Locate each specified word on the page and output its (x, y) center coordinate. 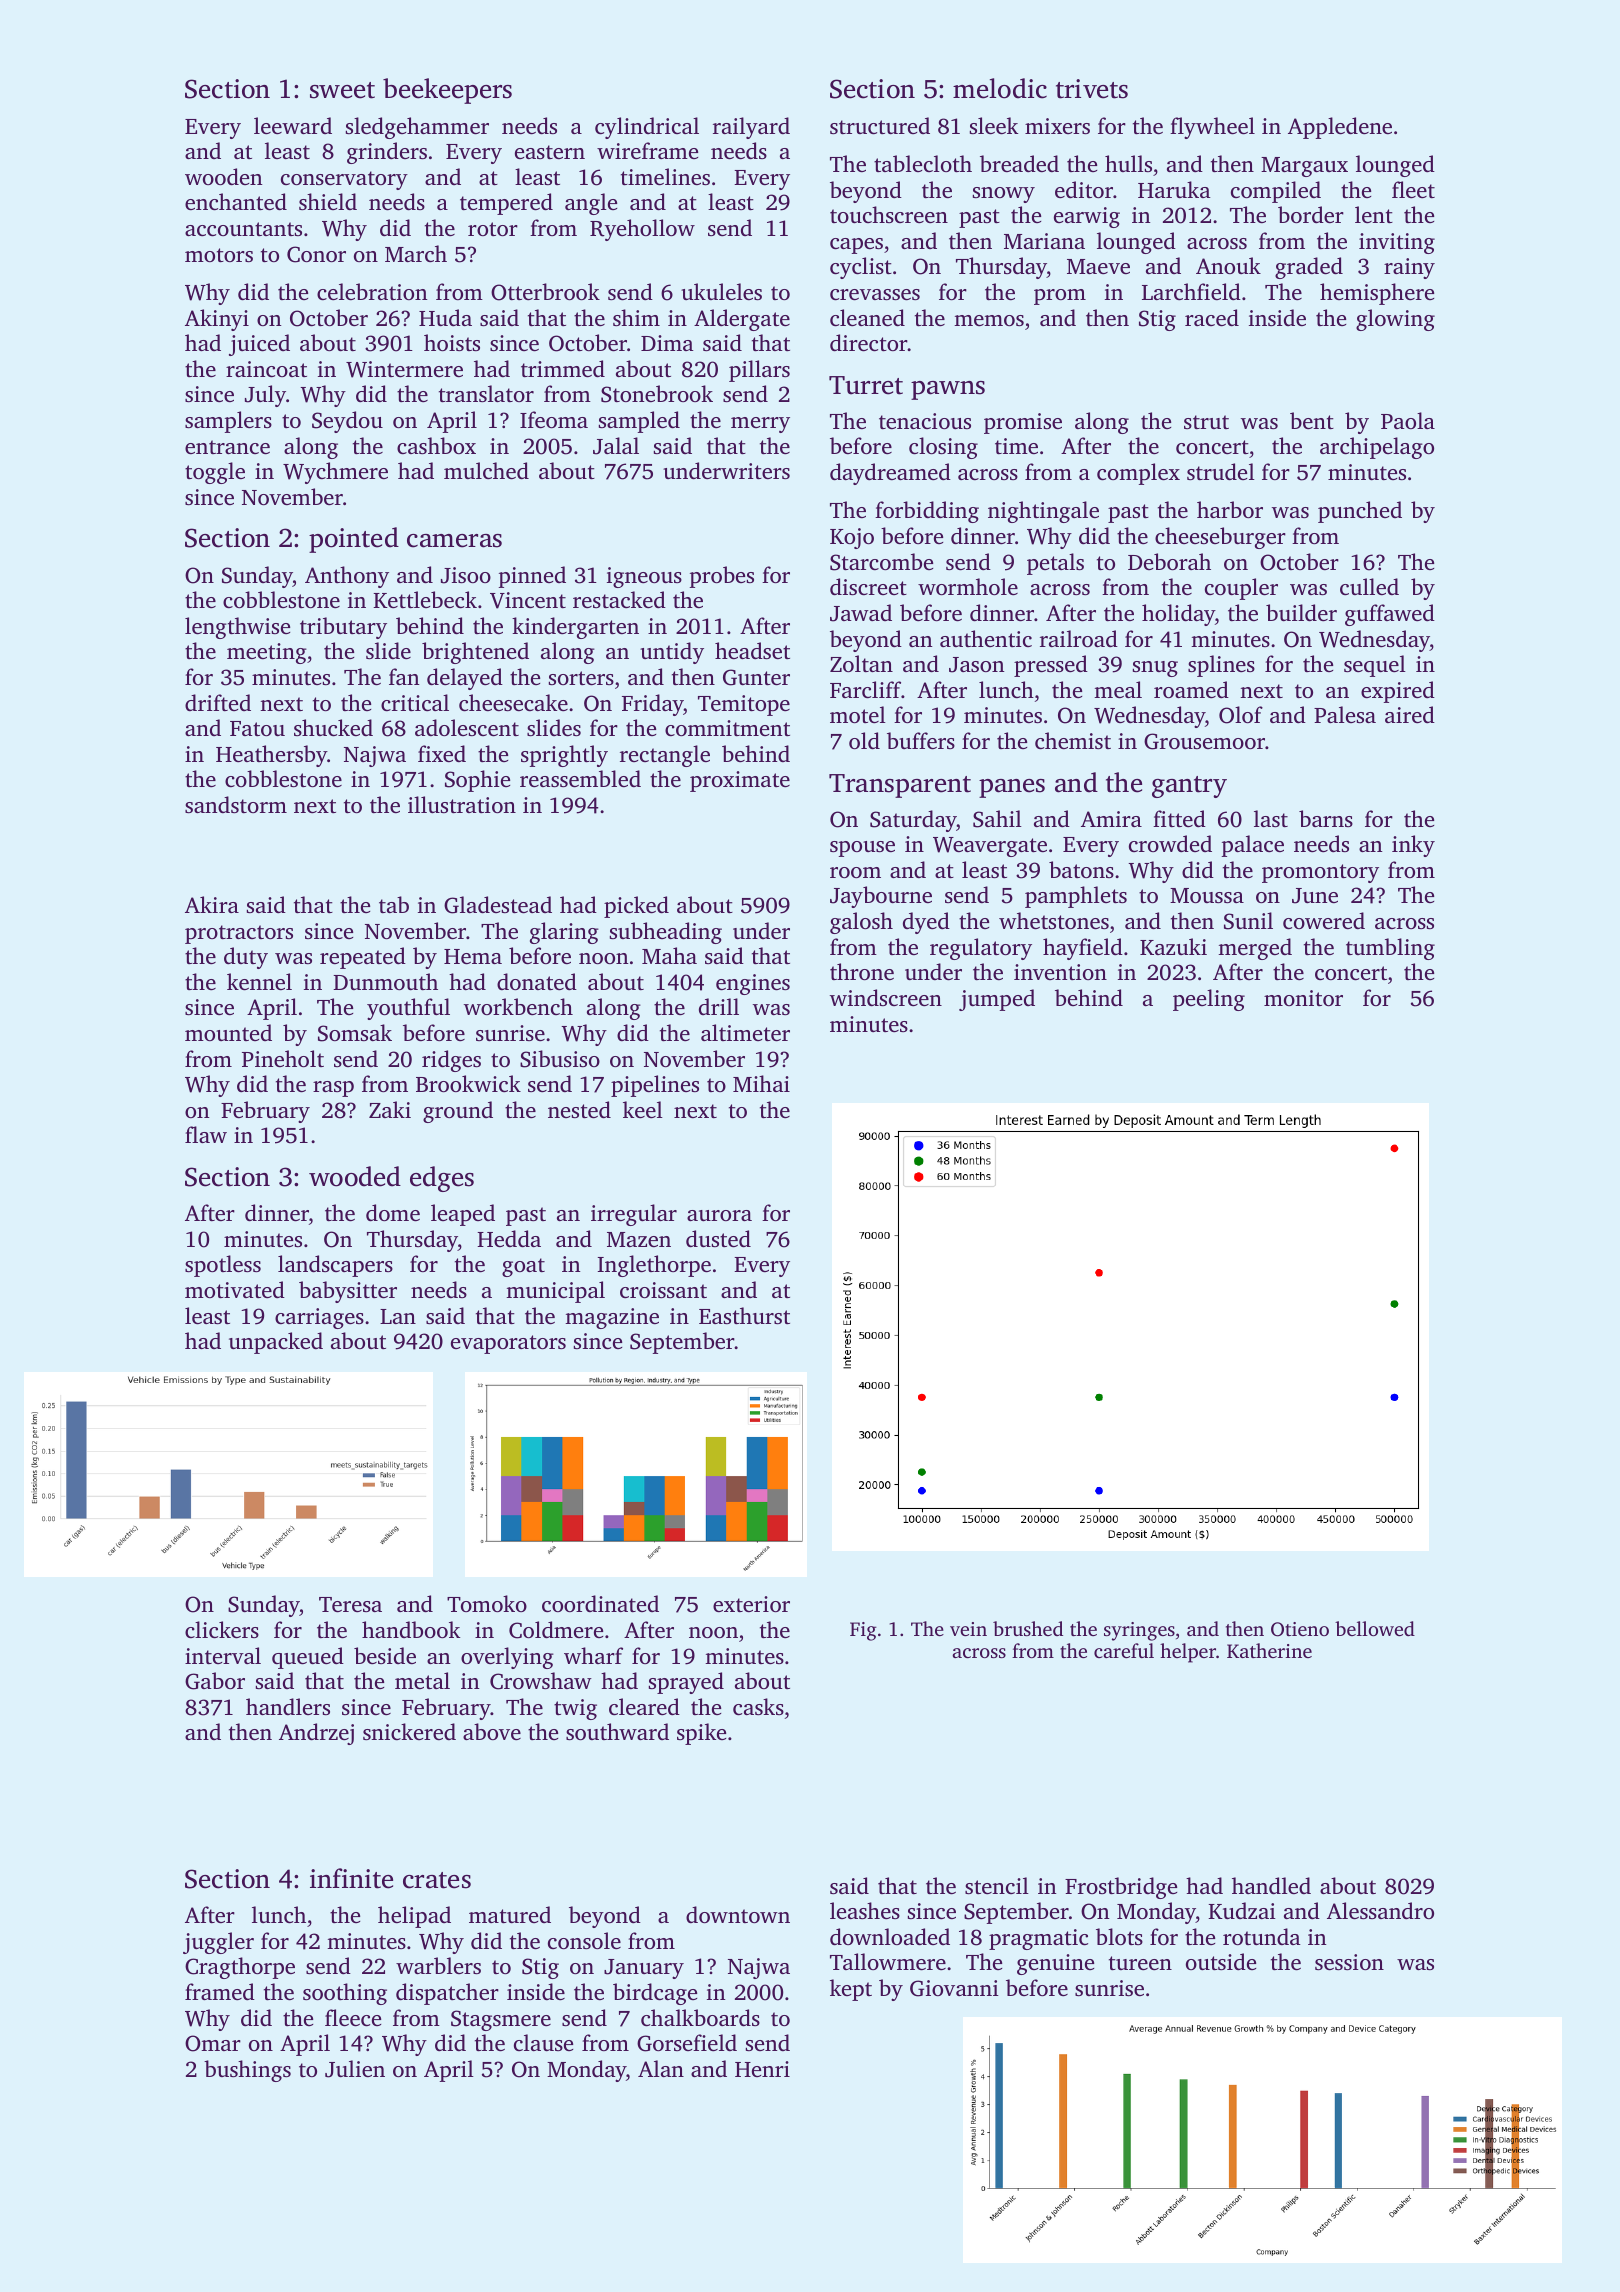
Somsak (355, 1033)
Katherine (1269, 1650)
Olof (1241, 715)
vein (968, 1629)
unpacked (276, 1343)
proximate (740, 781)
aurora (719, 1215)
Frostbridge (1121, 1888)
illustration (462, 804)
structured (880, 125)
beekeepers (447, 91)
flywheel (1212, 128)
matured (510, 1914)
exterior (751, 1604)
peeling (1209, 1000)
